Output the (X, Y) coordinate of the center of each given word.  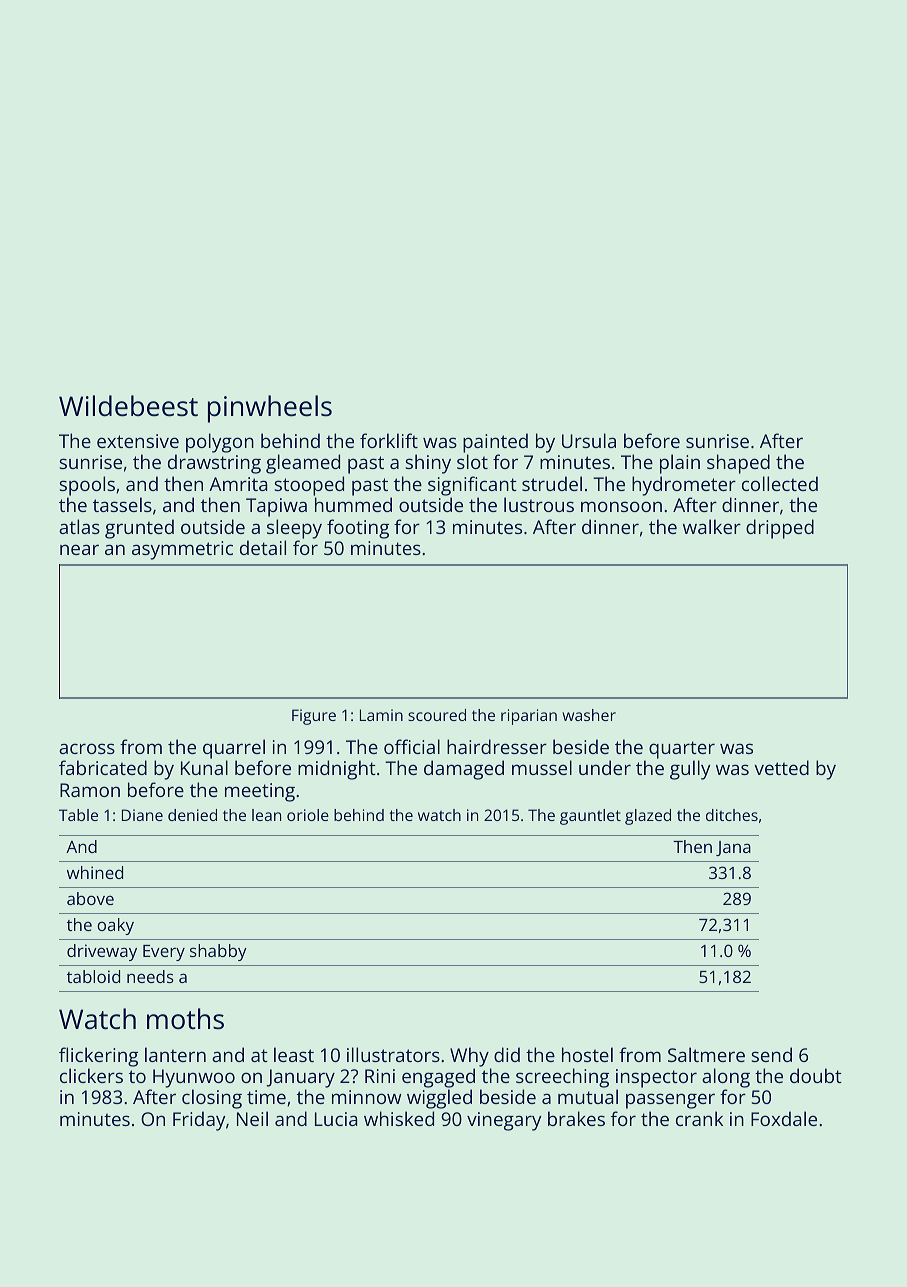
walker (712, 526)
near (79, 549)
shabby (218, 952)
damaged (464, 770)
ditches (732, 815)
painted (495, 443)
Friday (199, 1121)
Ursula (589, 440)
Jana (733, 848)
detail (263, 547)
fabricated (103, 767)
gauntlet (590, 817)
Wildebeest (128, 406)
